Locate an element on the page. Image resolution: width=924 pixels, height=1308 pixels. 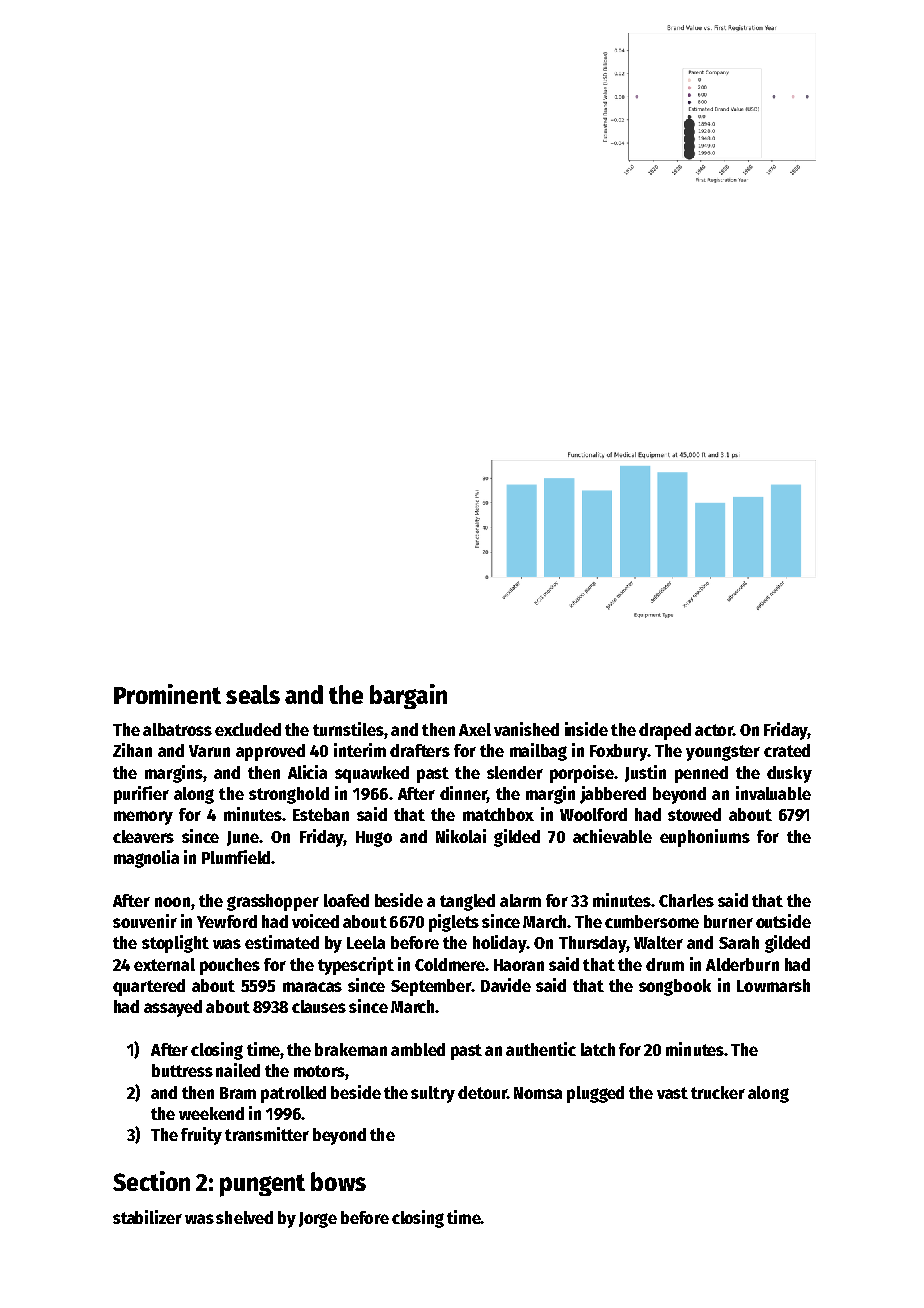
actor is located at coordinates (714, 730).
